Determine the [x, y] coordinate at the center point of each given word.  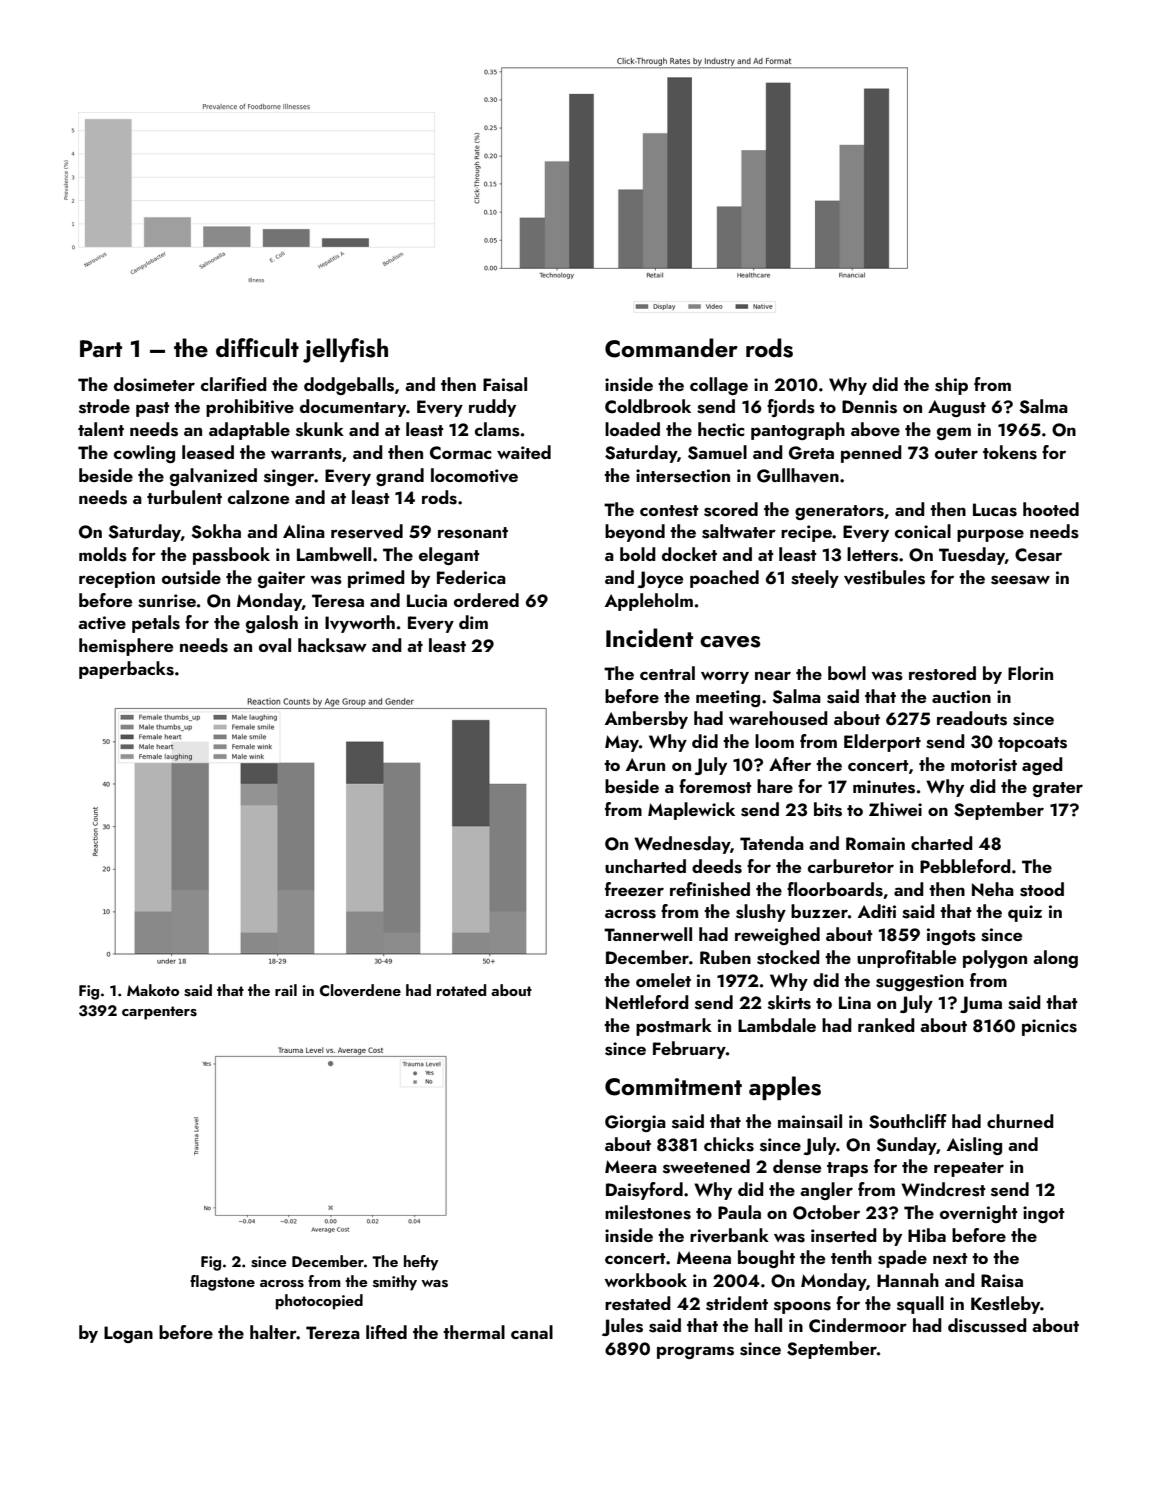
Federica [471, 577]
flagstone [222, 1283]
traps [847, 1169]
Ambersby [646, 720]
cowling [144, 454]
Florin [1030, 673]
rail [286, 990]
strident [737, 1303]
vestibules [884, 577]
